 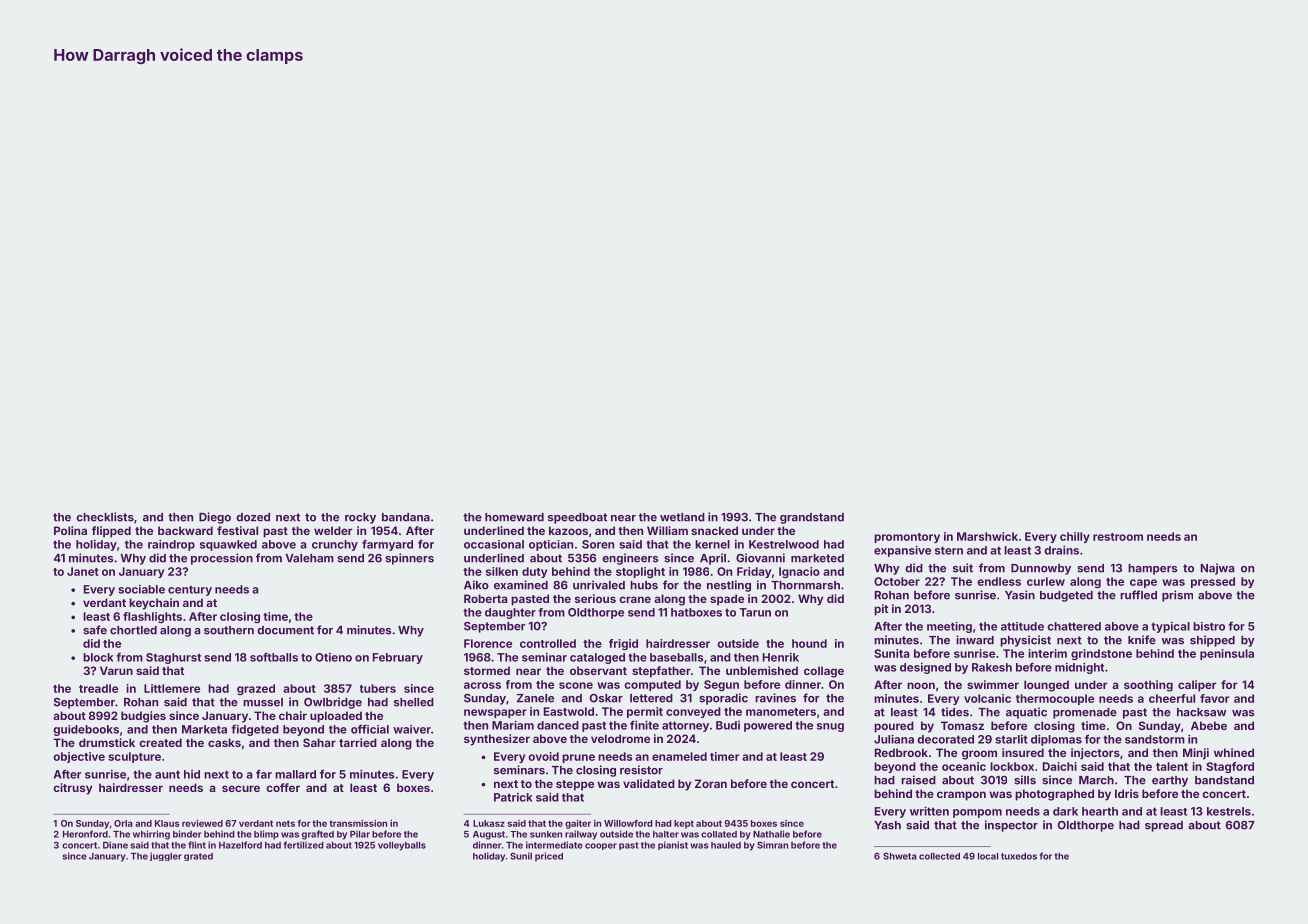 I want to click on peninsula, so click(x=1227, y=654).
